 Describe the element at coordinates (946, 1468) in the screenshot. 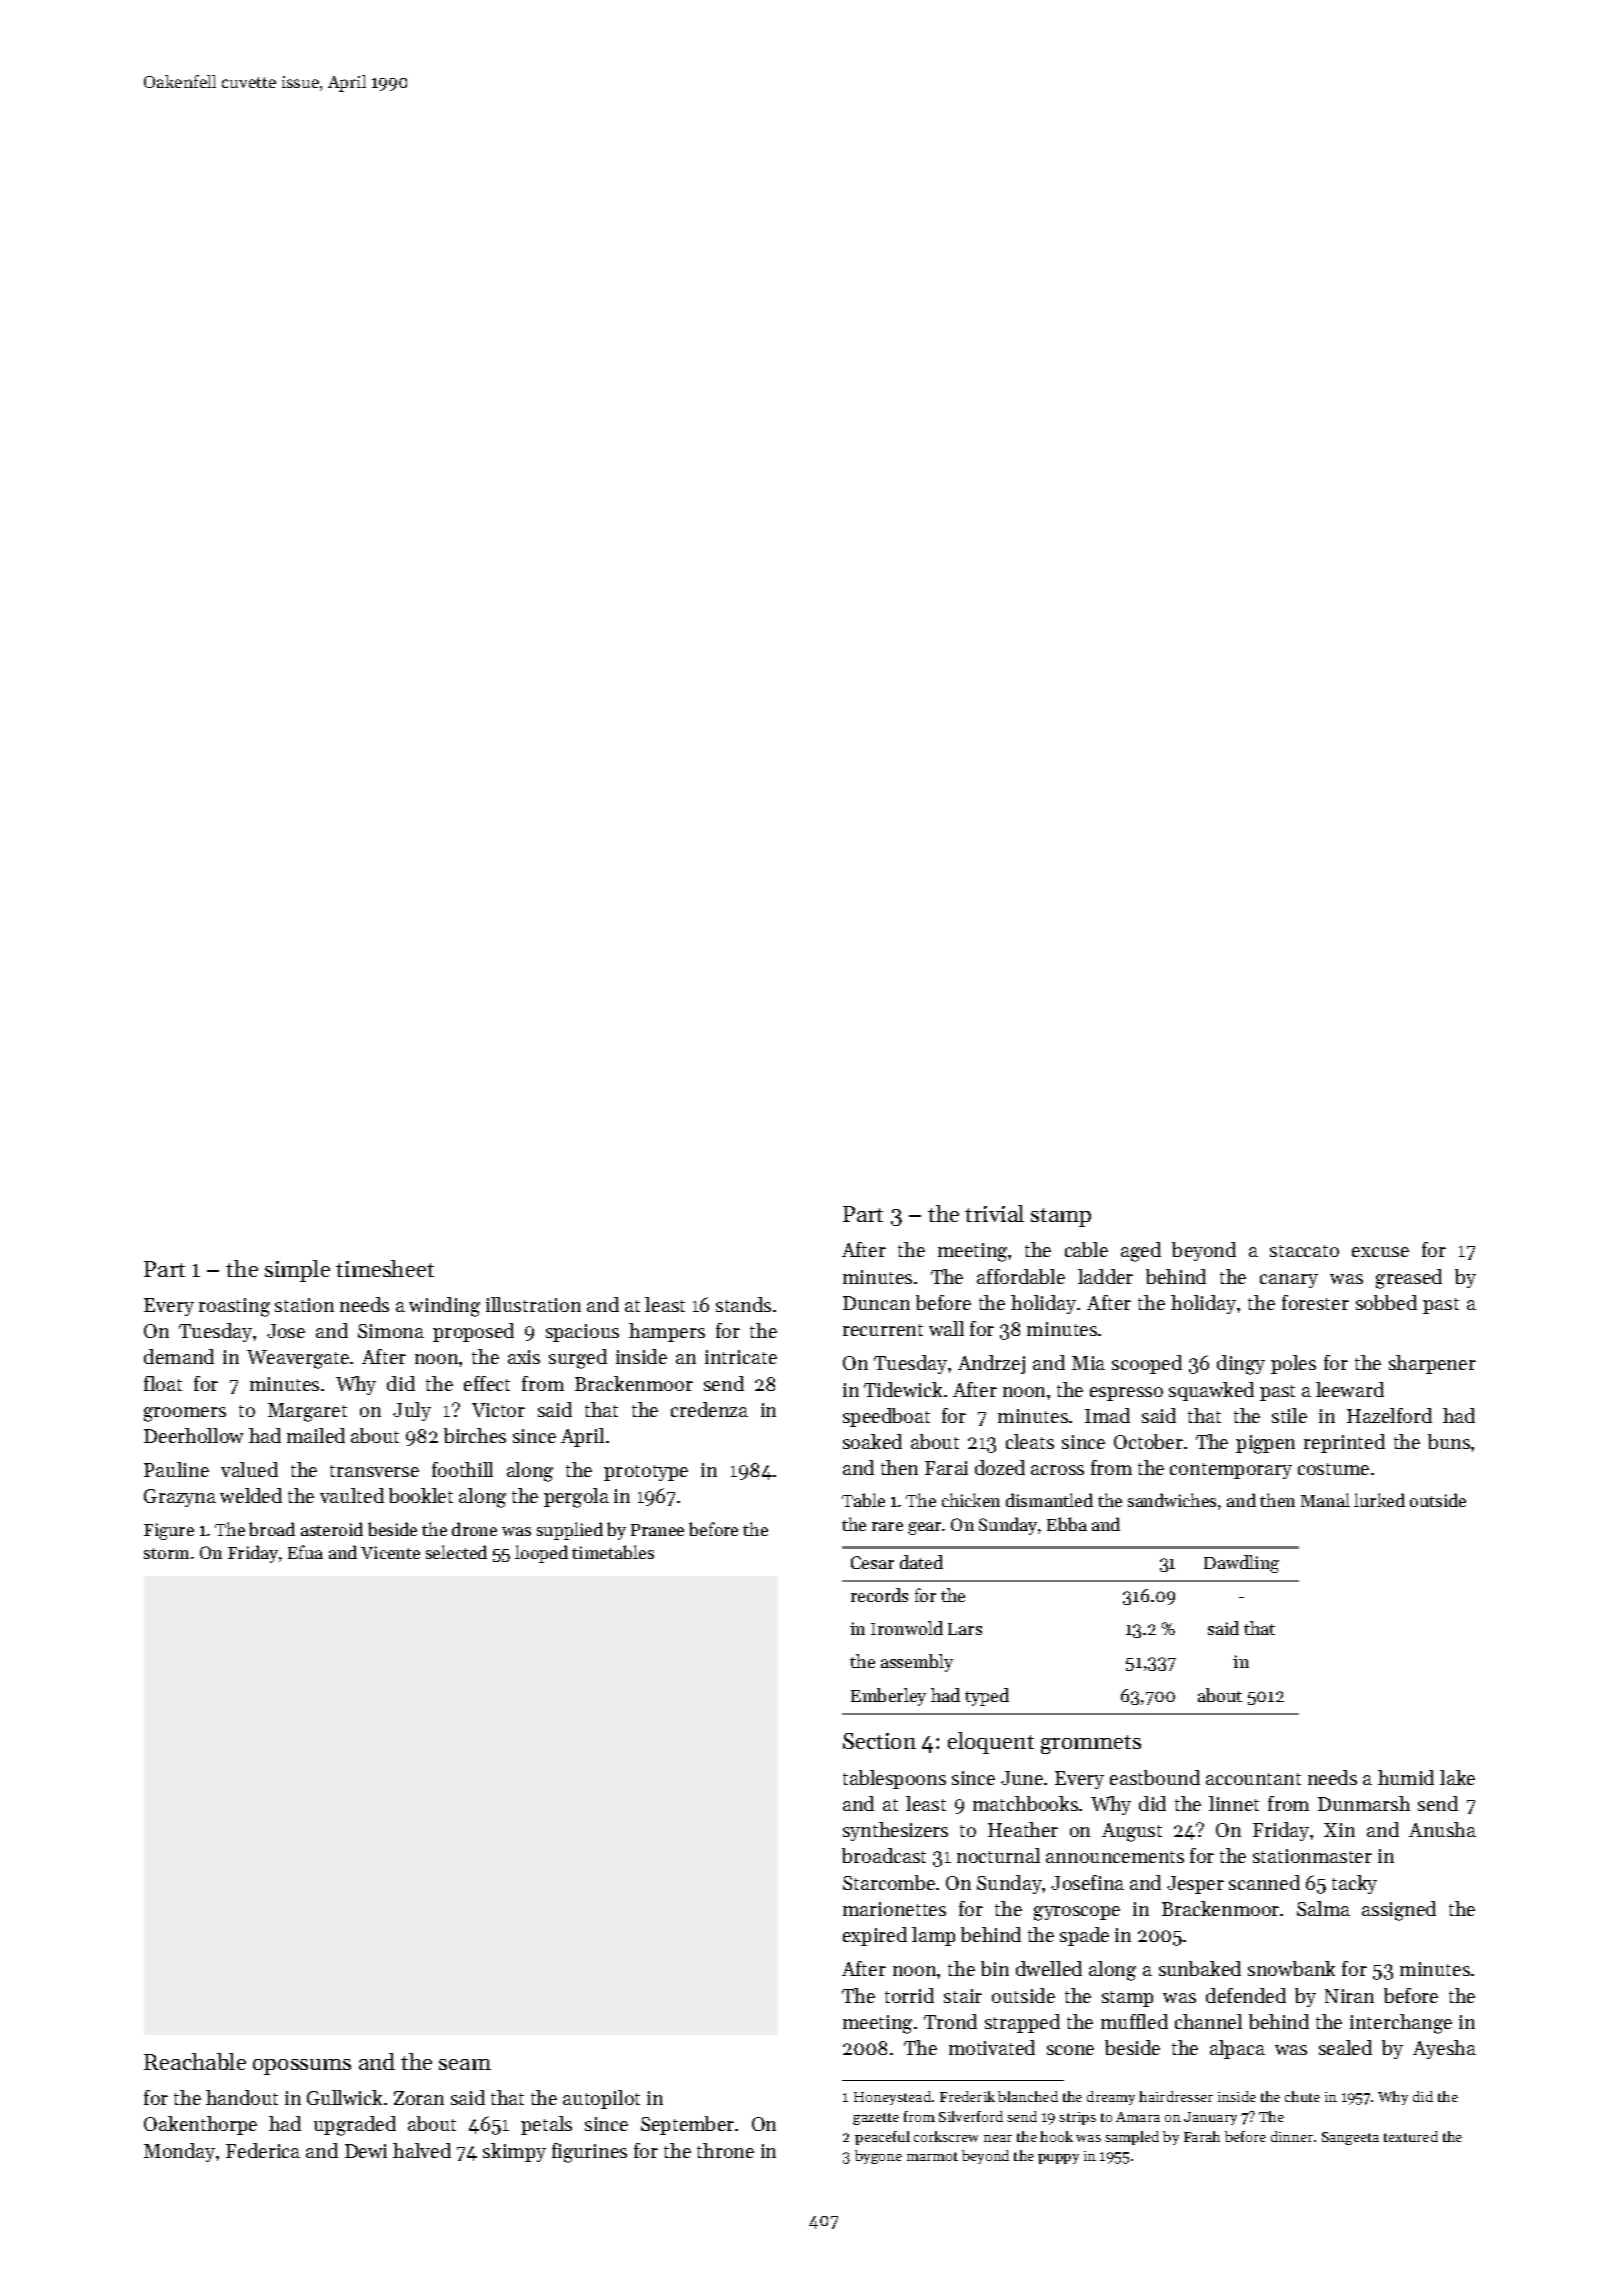

I see `Farai` at that location.
